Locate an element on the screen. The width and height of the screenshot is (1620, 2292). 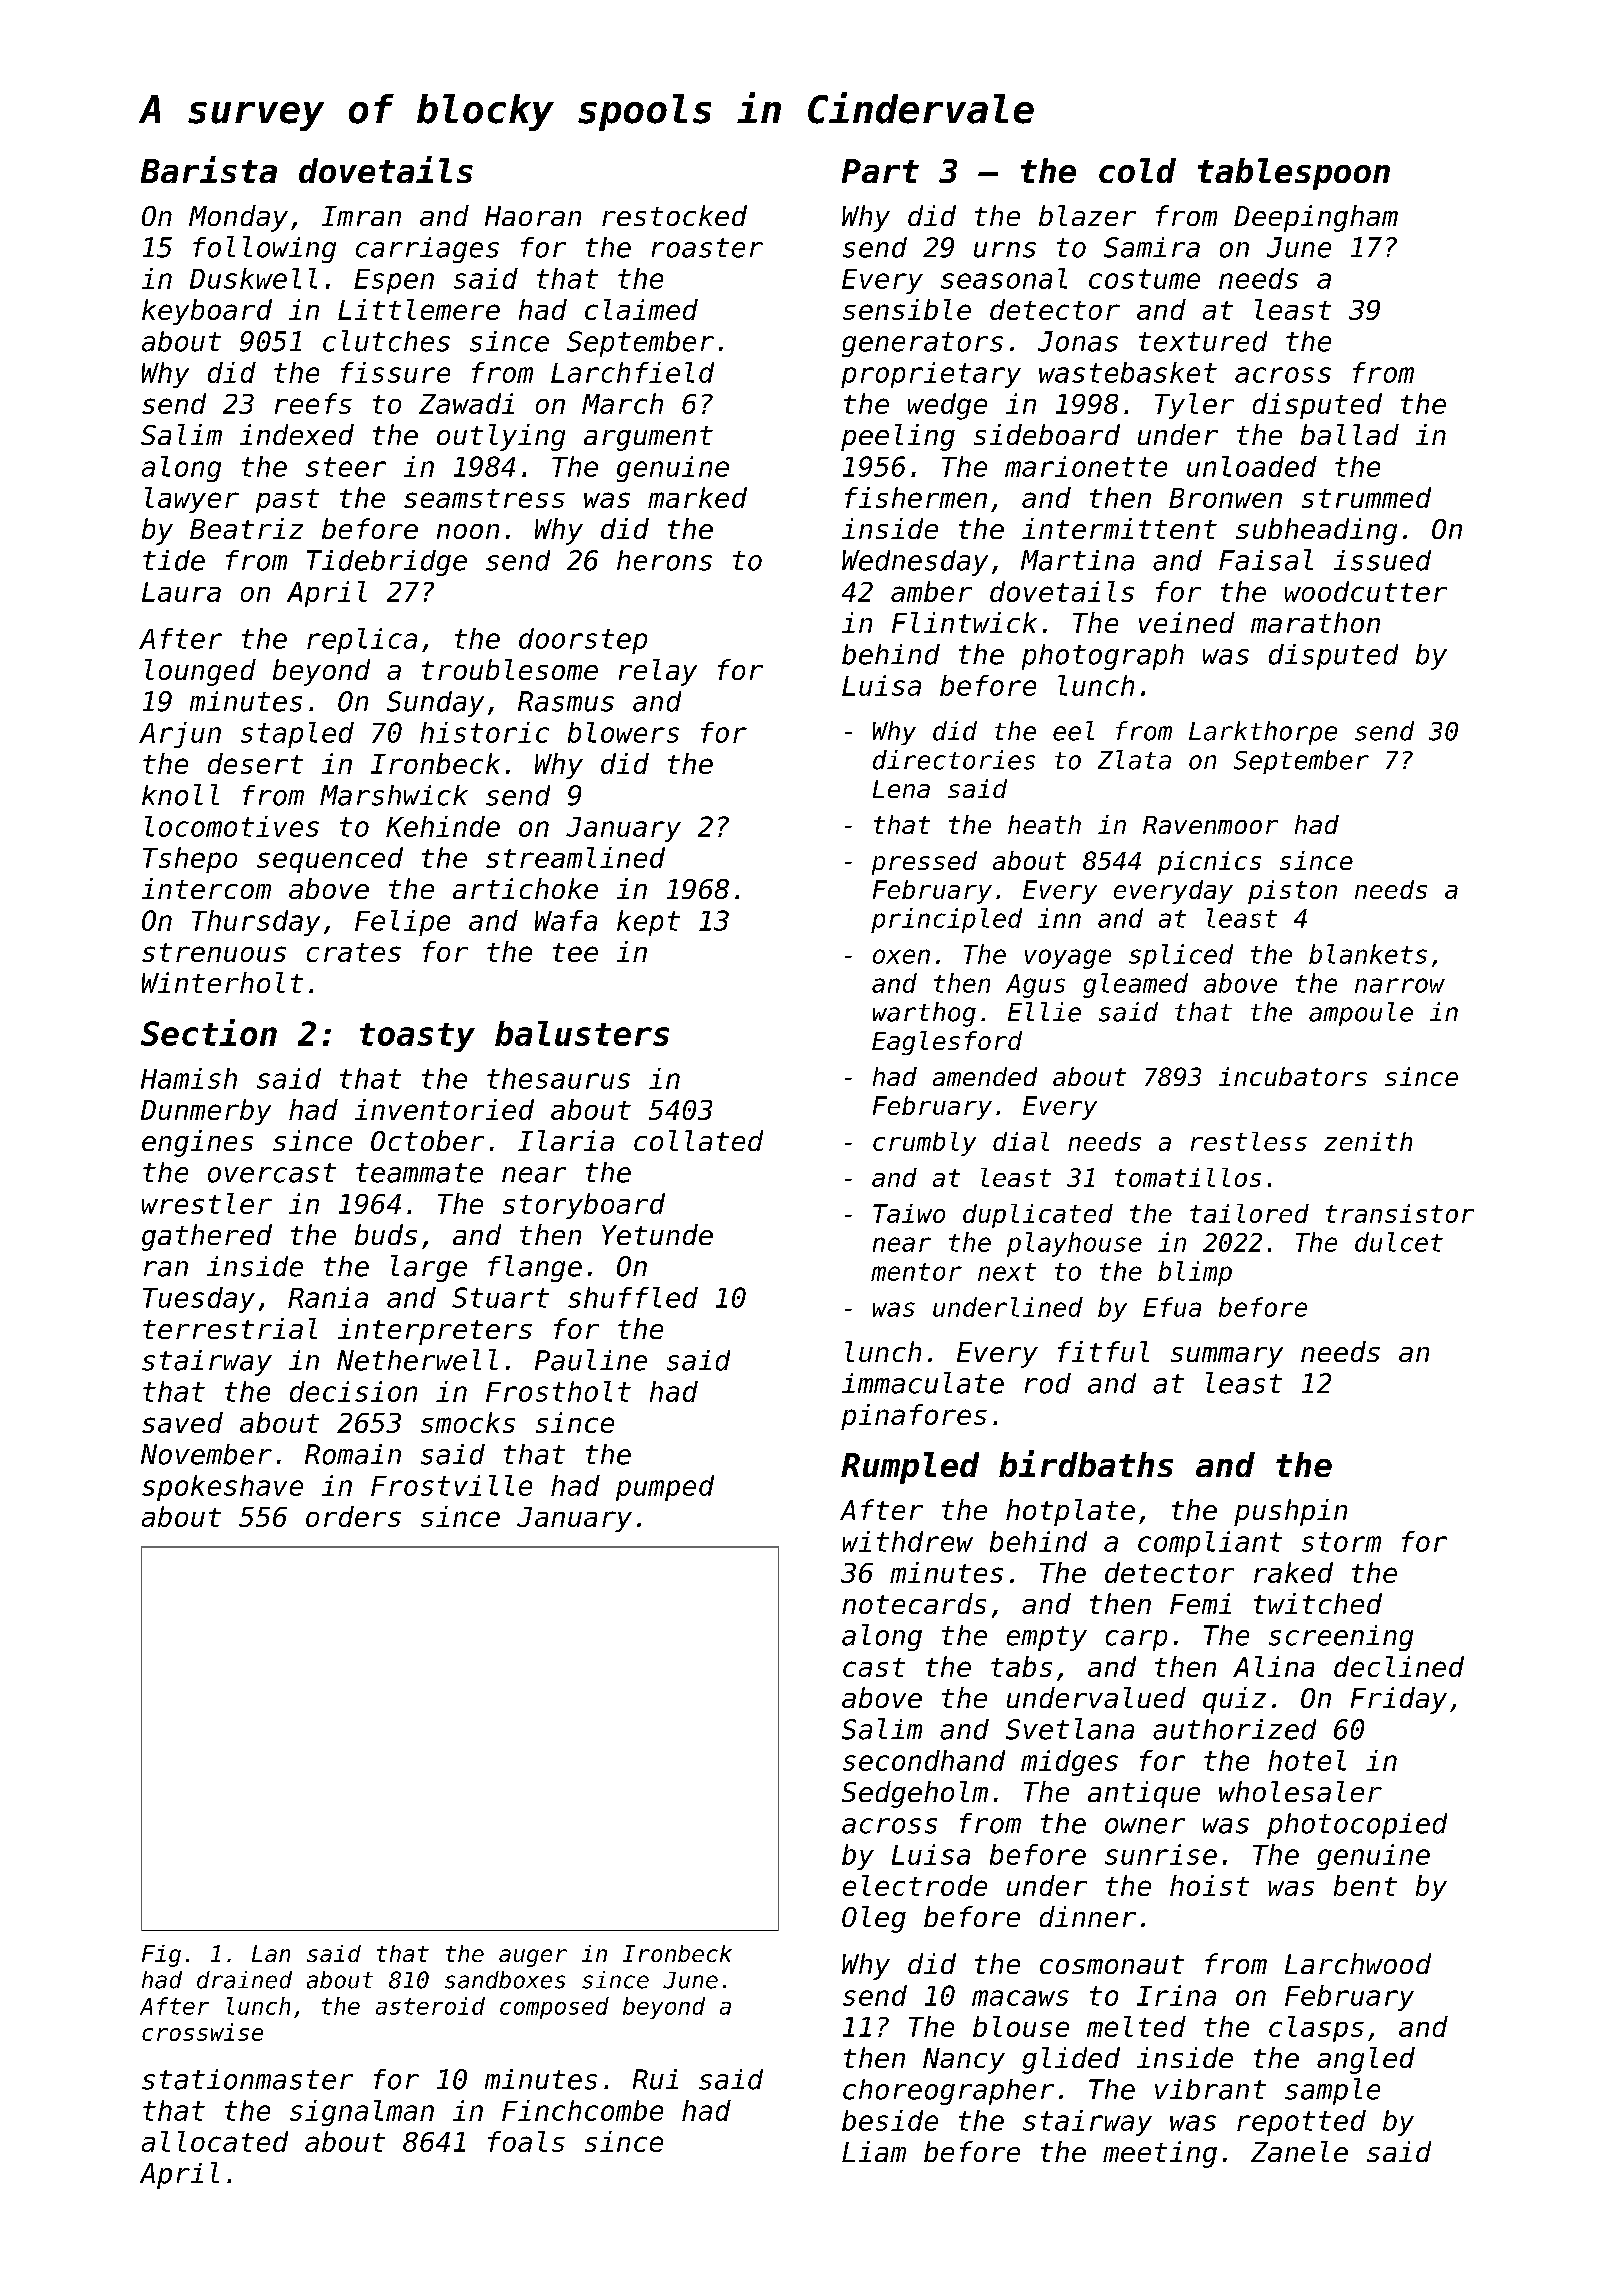
keyboard is located at coordinates (207, 312).
